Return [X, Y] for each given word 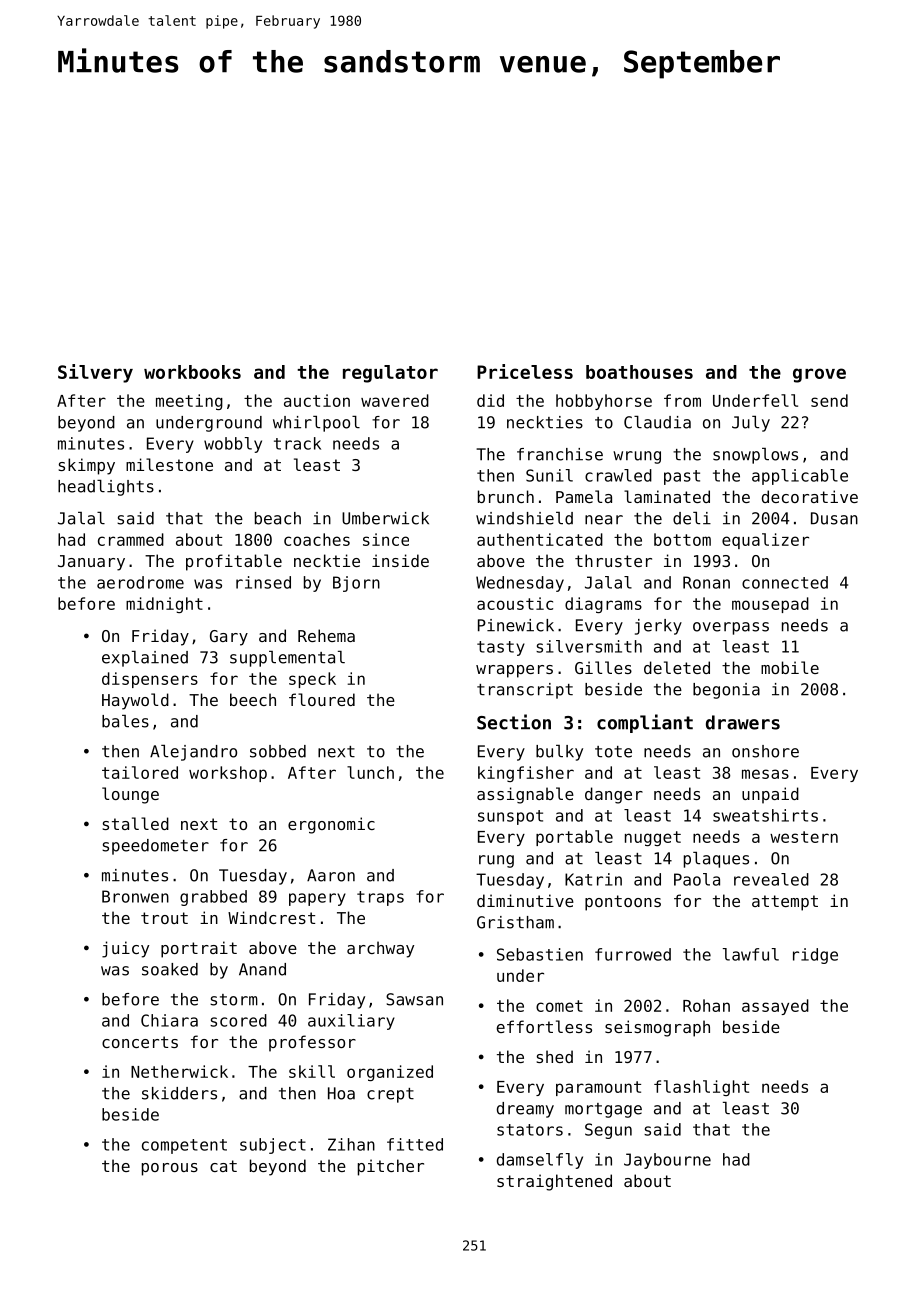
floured [322, 699]
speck [312, 680]
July [751, 424]
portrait [199, 949]
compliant [645, 723]
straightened [554, 1182]
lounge [130, 795]
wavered [395, 400]
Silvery [95, 373]
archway [380, 949]
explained [145, 659]
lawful [751, 954]
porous [170, 1169]
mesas [765, 774]
